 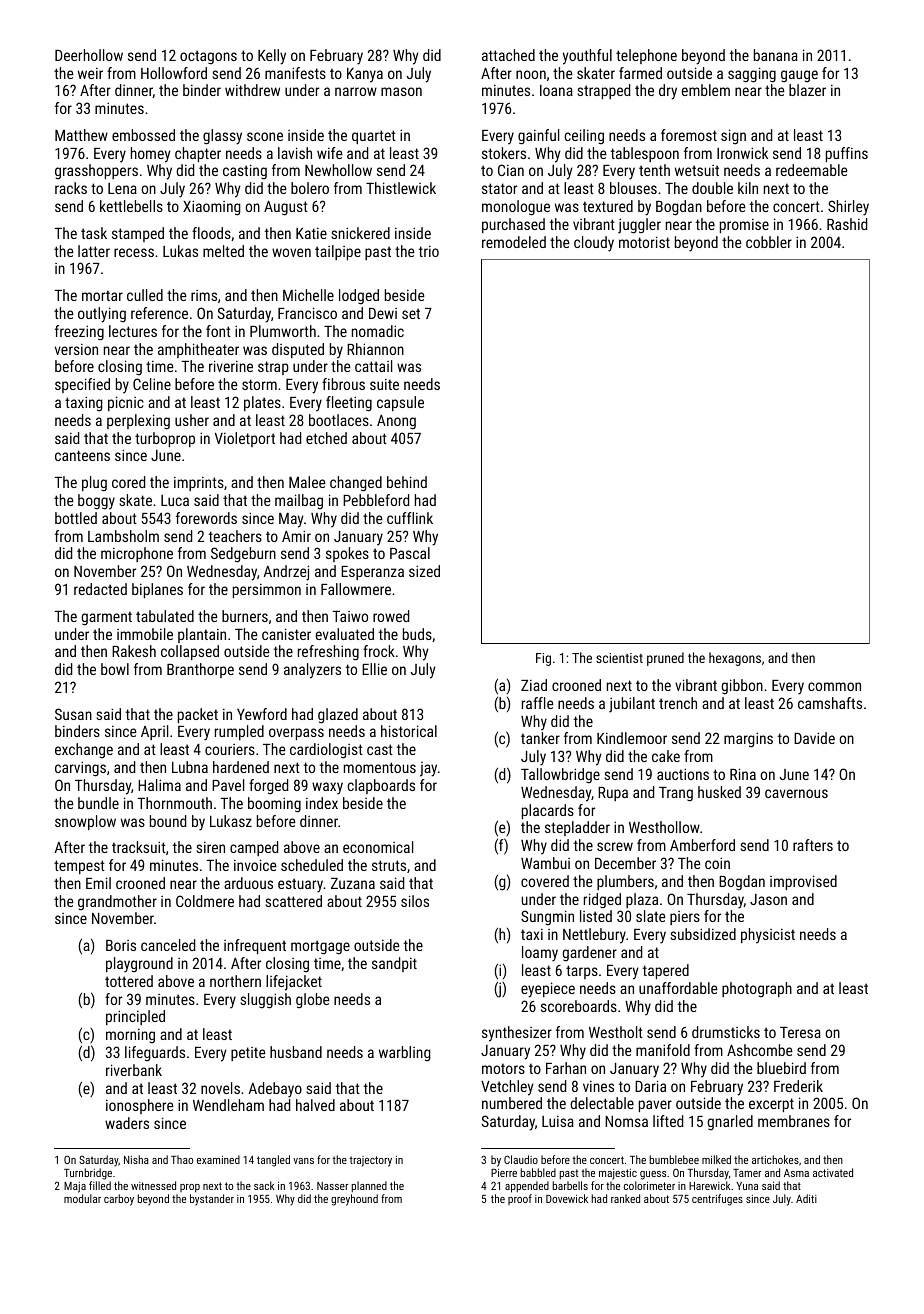 What do you see at coordinates (90, 73) in the document?
I see `weir` at bounding box center [90, 73].
